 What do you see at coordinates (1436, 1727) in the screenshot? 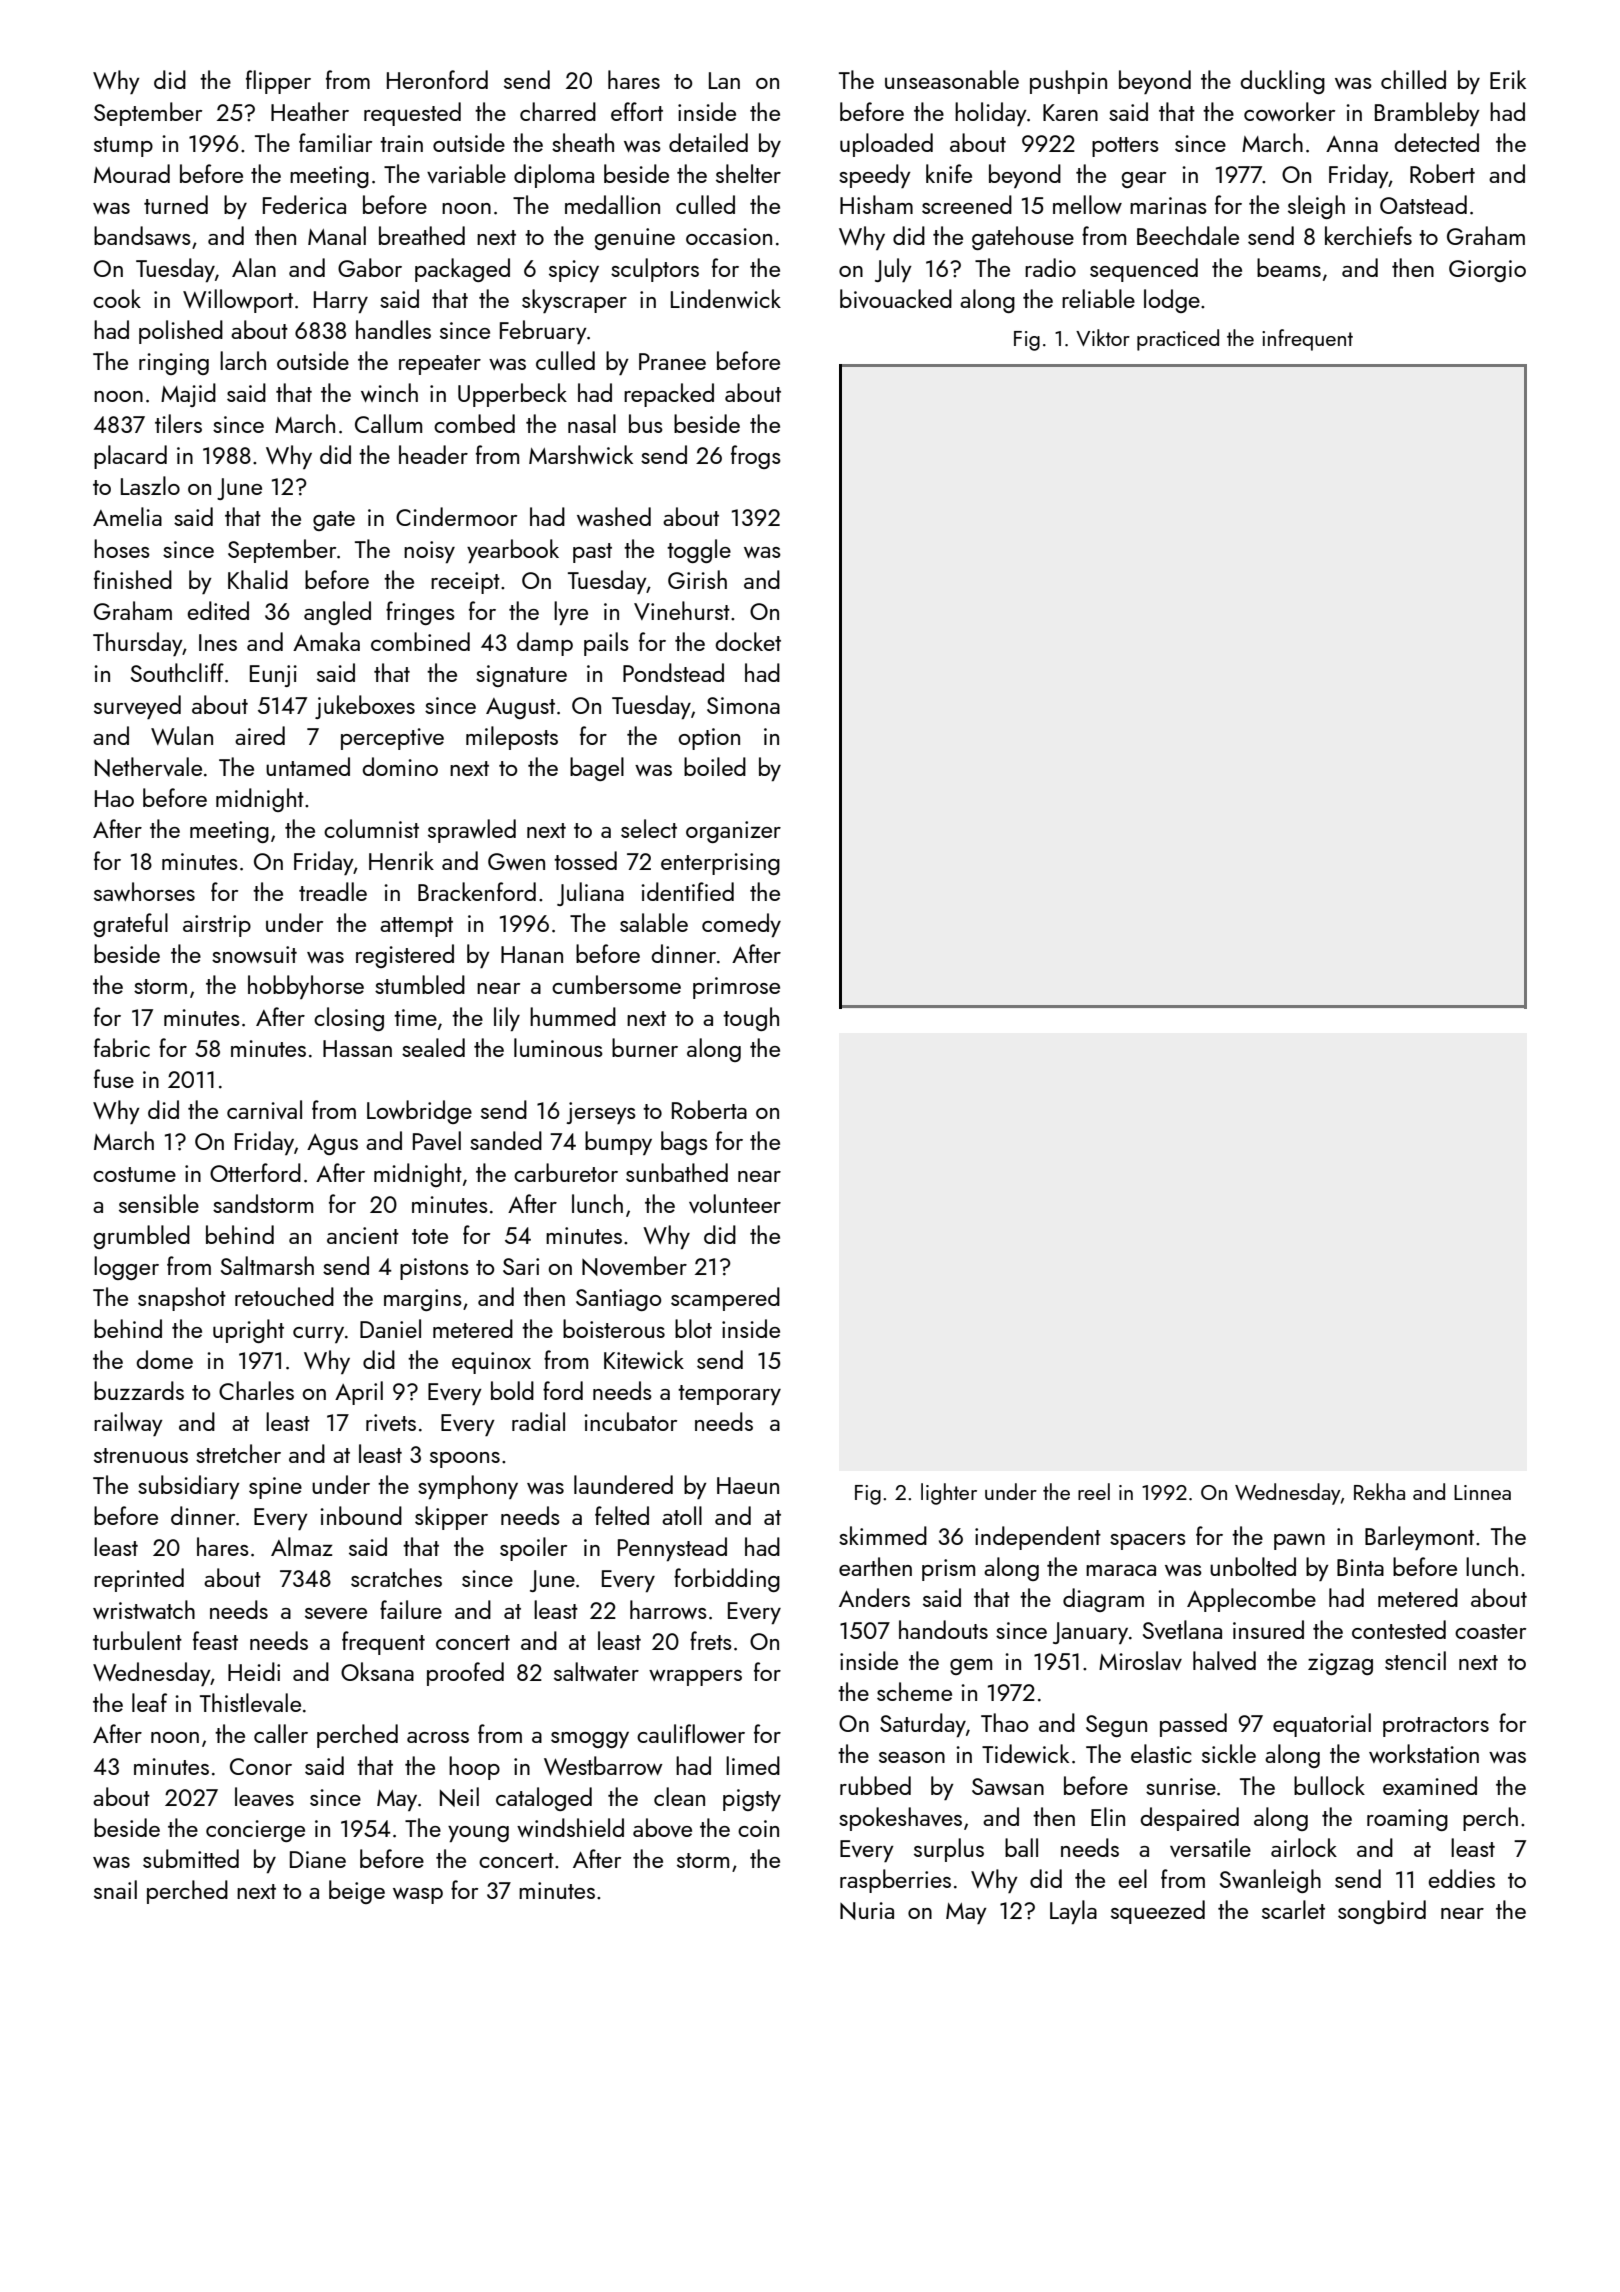
I see `protractors` at bounding box center [1436, 1727].
